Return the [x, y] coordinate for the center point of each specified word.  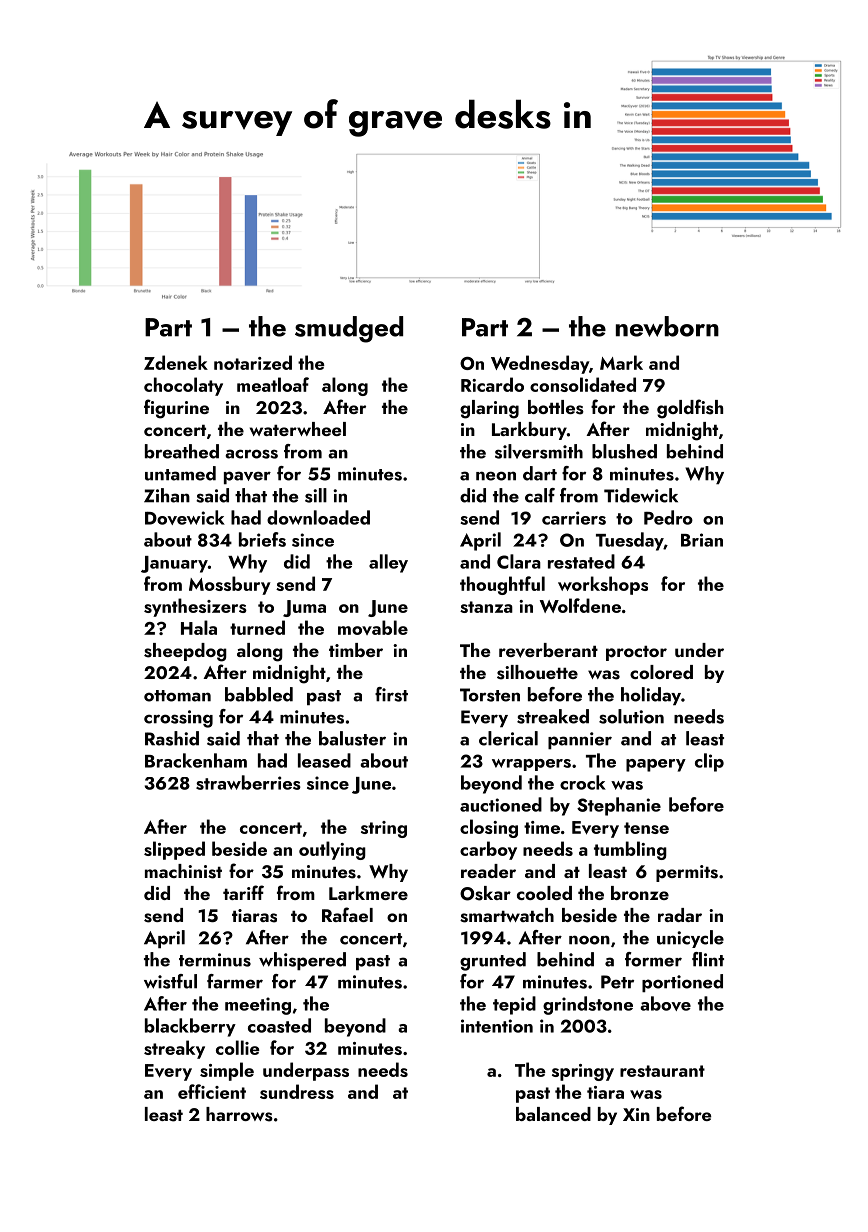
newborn [667, 326]
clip [709, 762]
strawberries [248, 782]
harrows [239, 1114]
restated [581, 561]
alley [388, 563]
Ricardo [492, 384]
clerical [508, 738]
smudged [349, 329]
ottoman [177, 696]
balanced [553, 1114]
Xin [636, 1114]
